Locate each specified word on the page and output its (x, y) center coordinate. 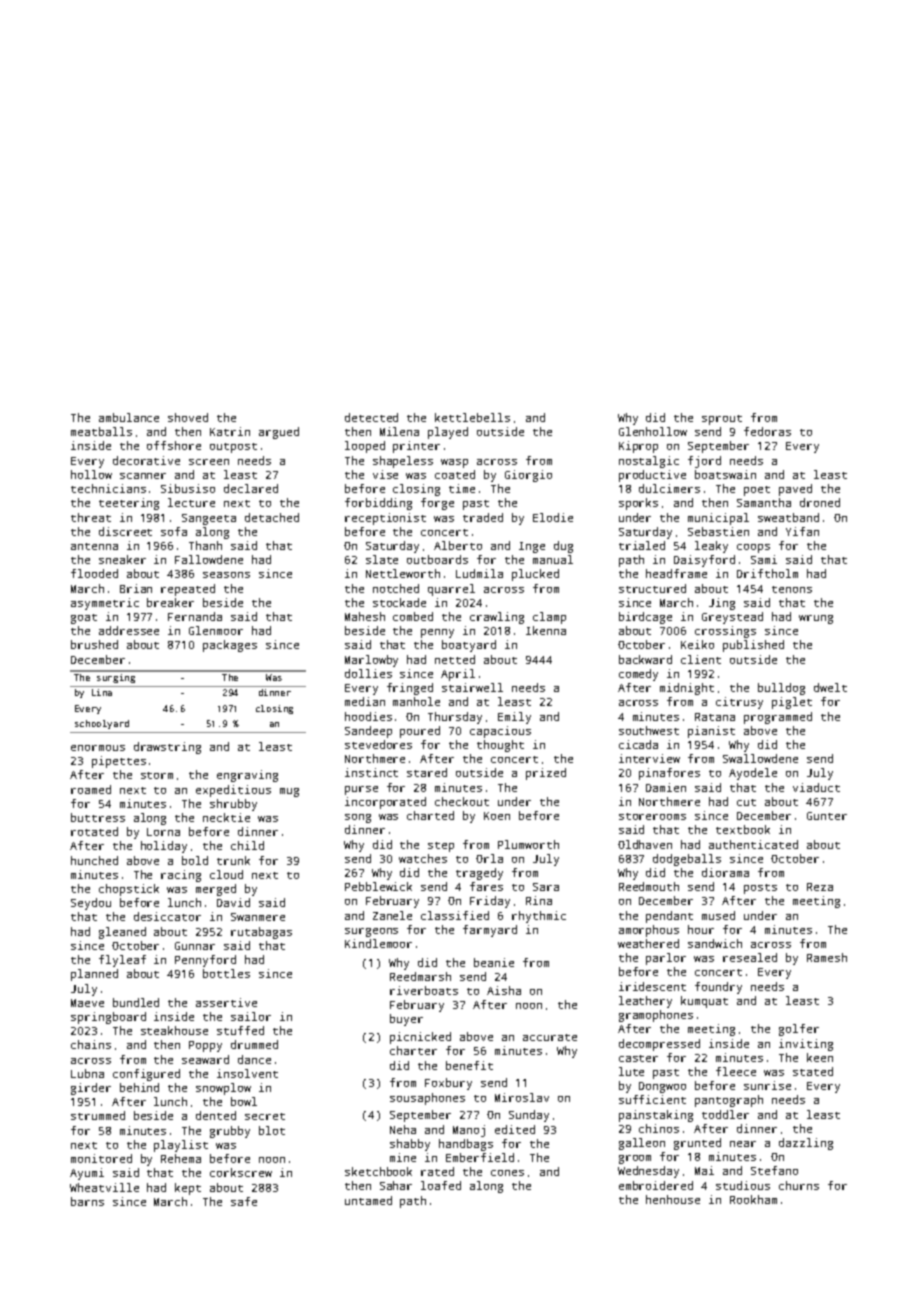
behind (139, 1087)
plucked (535, 575)
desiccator (167, 916)
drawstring (167, 748)
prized (546, 774)
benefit (469, 1065)
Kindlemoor (378, 943)
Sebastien (718, 531)
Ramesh (827, 957)
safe (244, 1201)
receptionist (385, 519)
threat (91, 517)
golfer (799, 1030)
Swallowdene (760, 758)
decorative (146, 460)
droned (820, 502)
